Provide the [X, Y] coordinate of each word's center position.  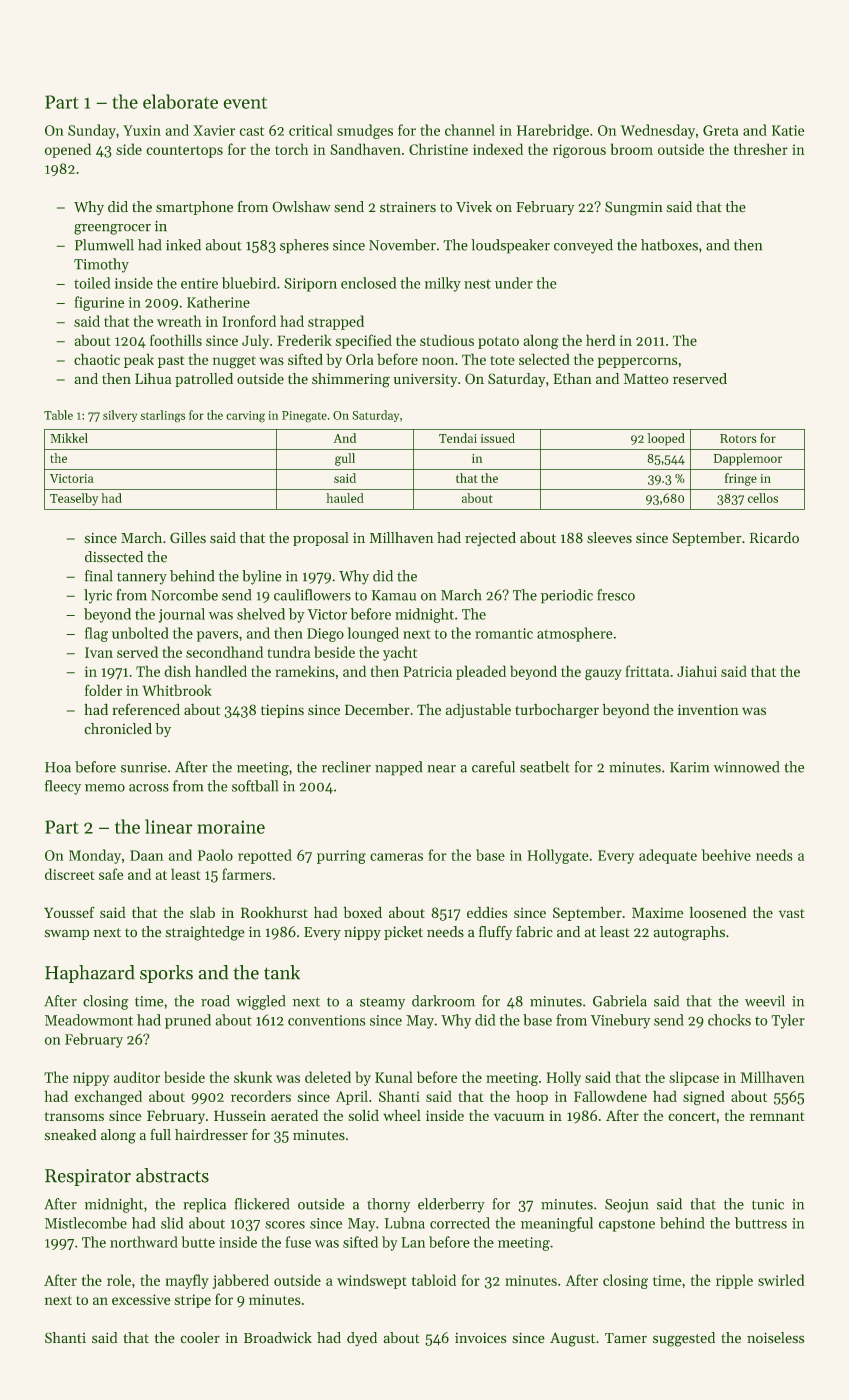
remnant [777, 1116]
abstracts [172, 1175]
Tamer [626, 1338]
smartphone [194, 208]
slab [202, 912]
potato [498, 343]
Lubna [405, 1223]
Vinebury [620, 1021]
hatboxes [669, 245]
